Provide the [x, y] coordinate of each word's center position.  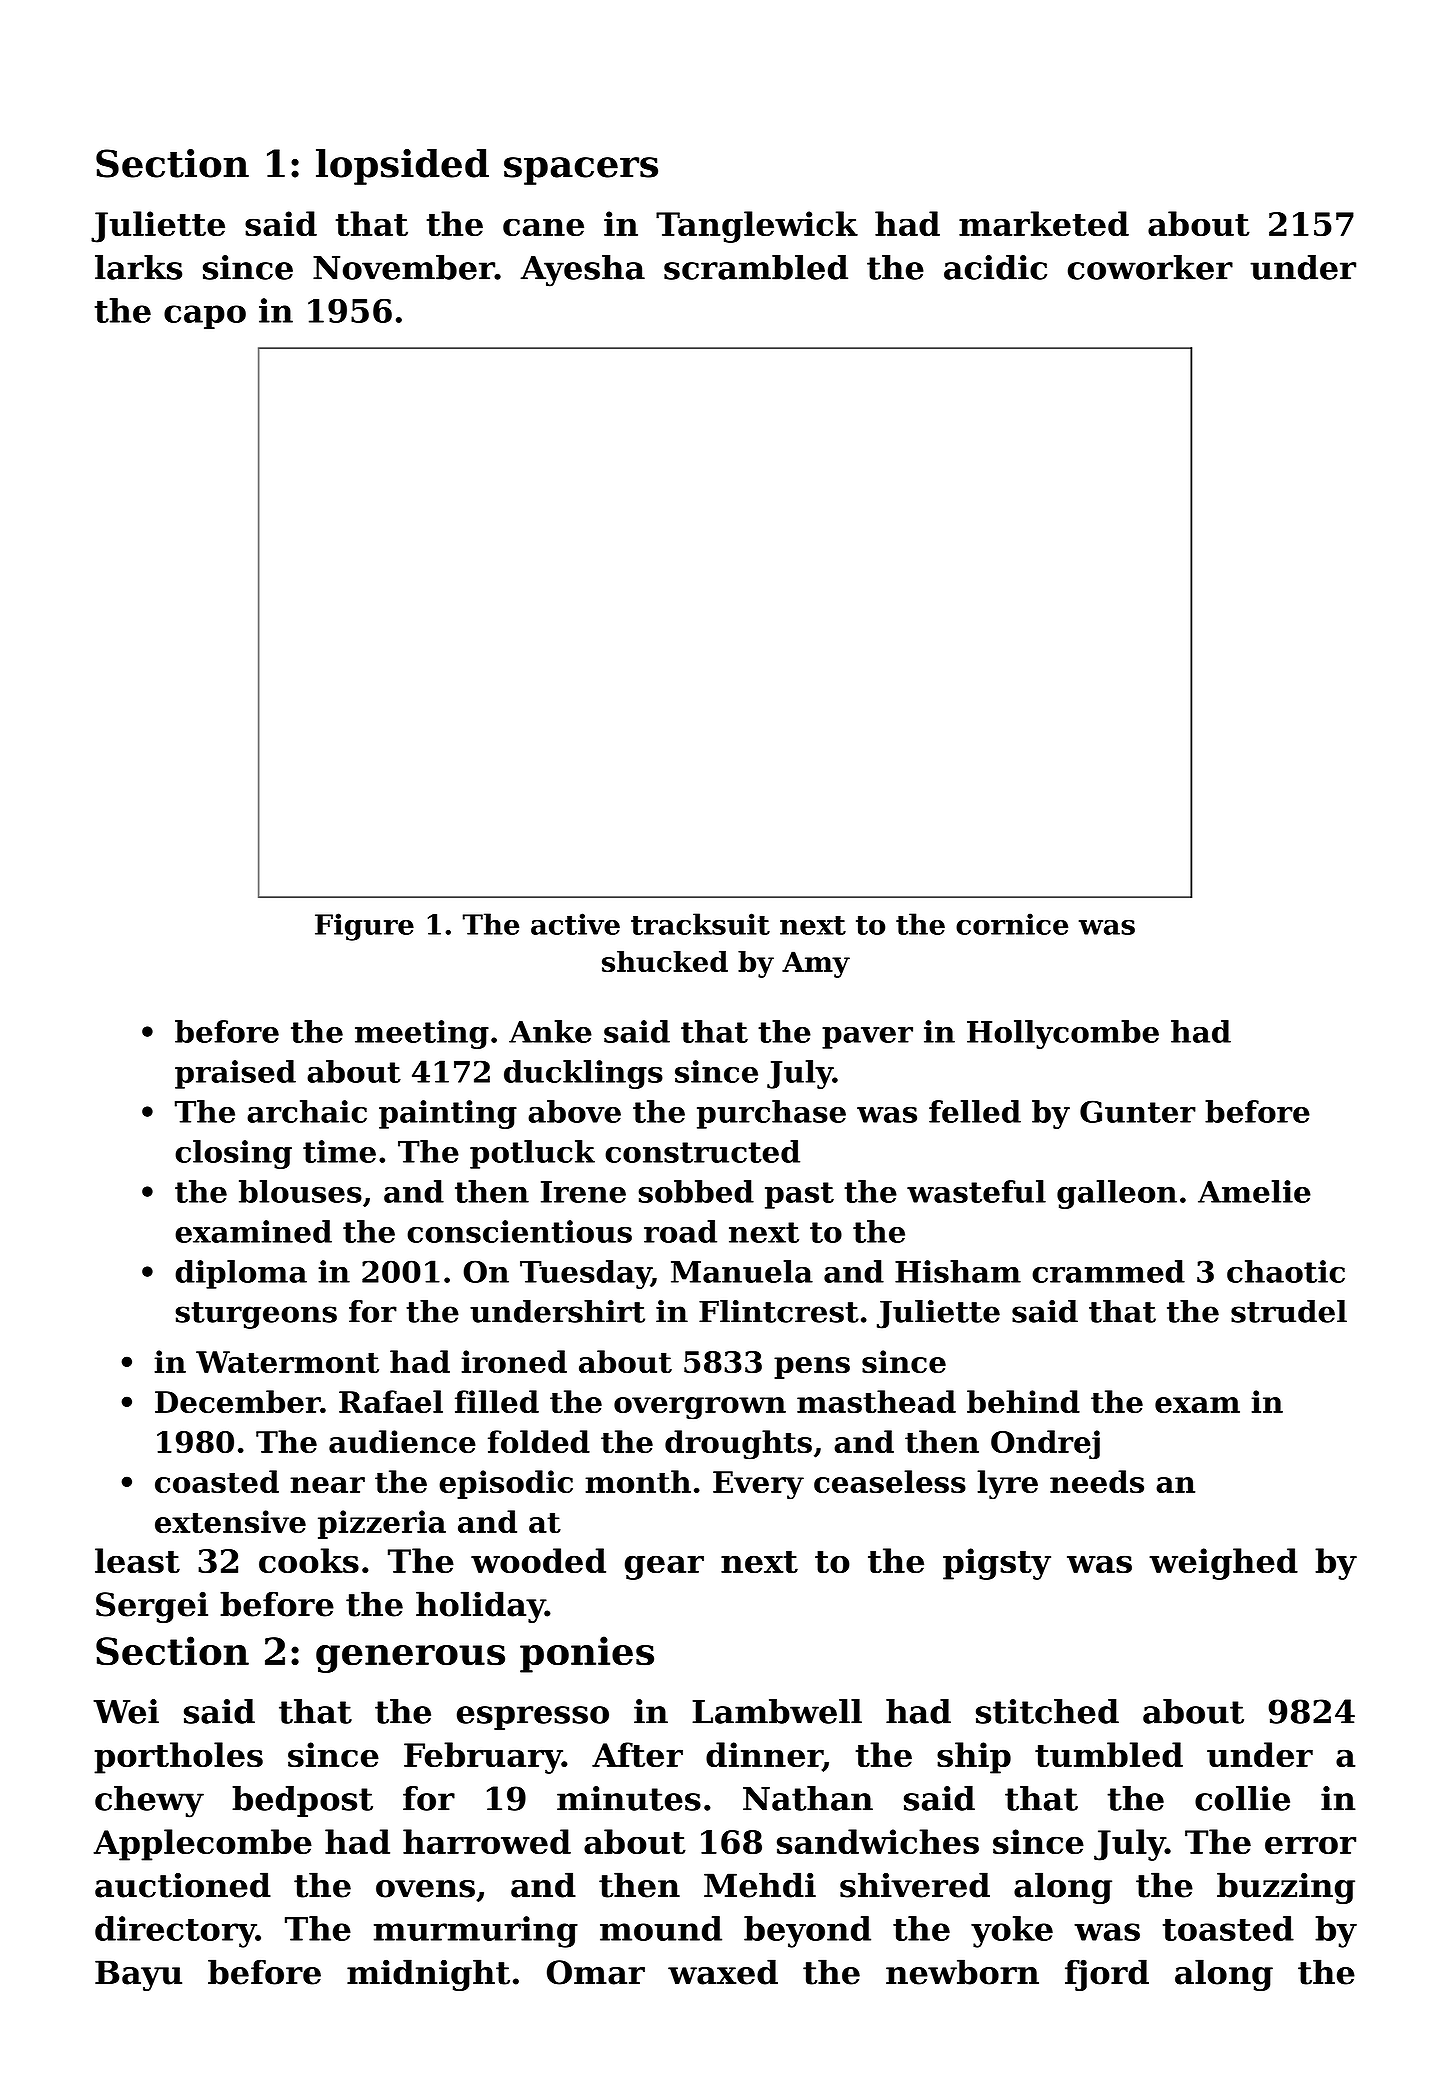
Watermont [287, 1362]
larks [138, 267]
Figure [364, 927]
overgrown [700, 1408]
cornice [1012, 924]
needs [1097, 1481]
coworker [1150, 267]
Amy [816, 964]
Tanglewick [757, 227]
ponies [587, 1654]
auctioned [183, 1885]
